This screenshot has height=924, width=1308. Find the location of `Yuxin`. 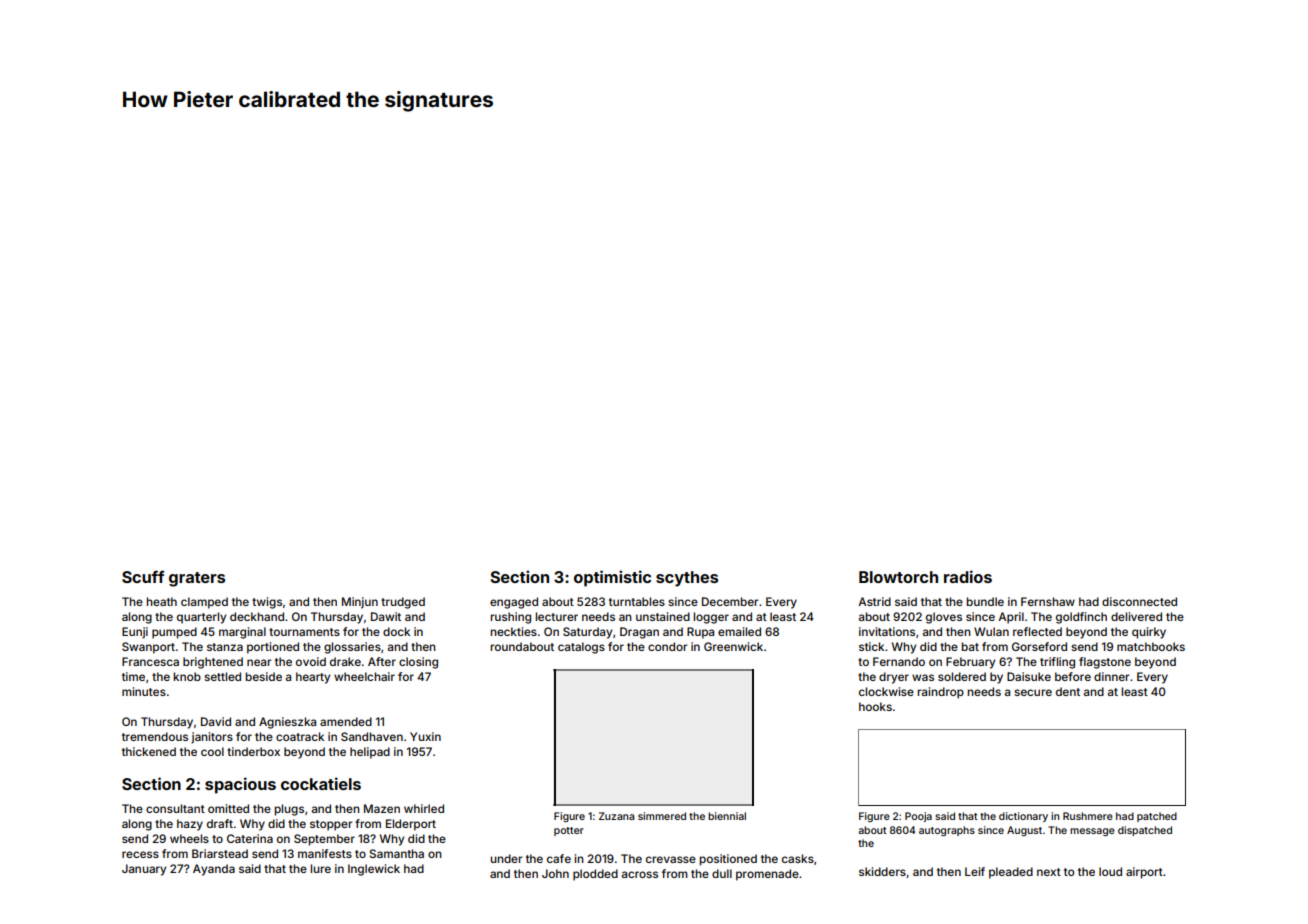

Yuxin is located at coordinates (425, 736).
